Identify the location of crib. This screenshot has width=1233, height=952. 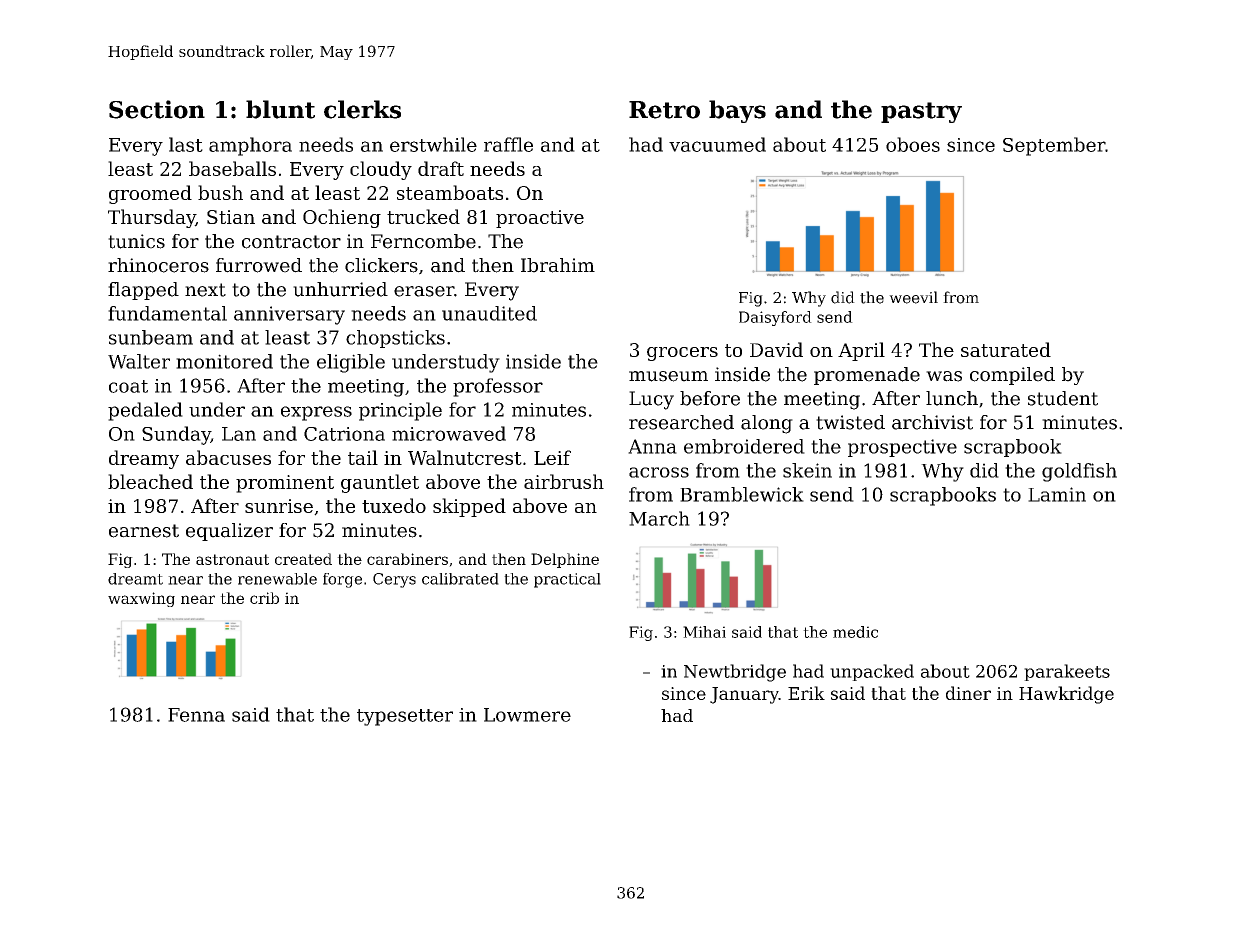
(264, 598).
